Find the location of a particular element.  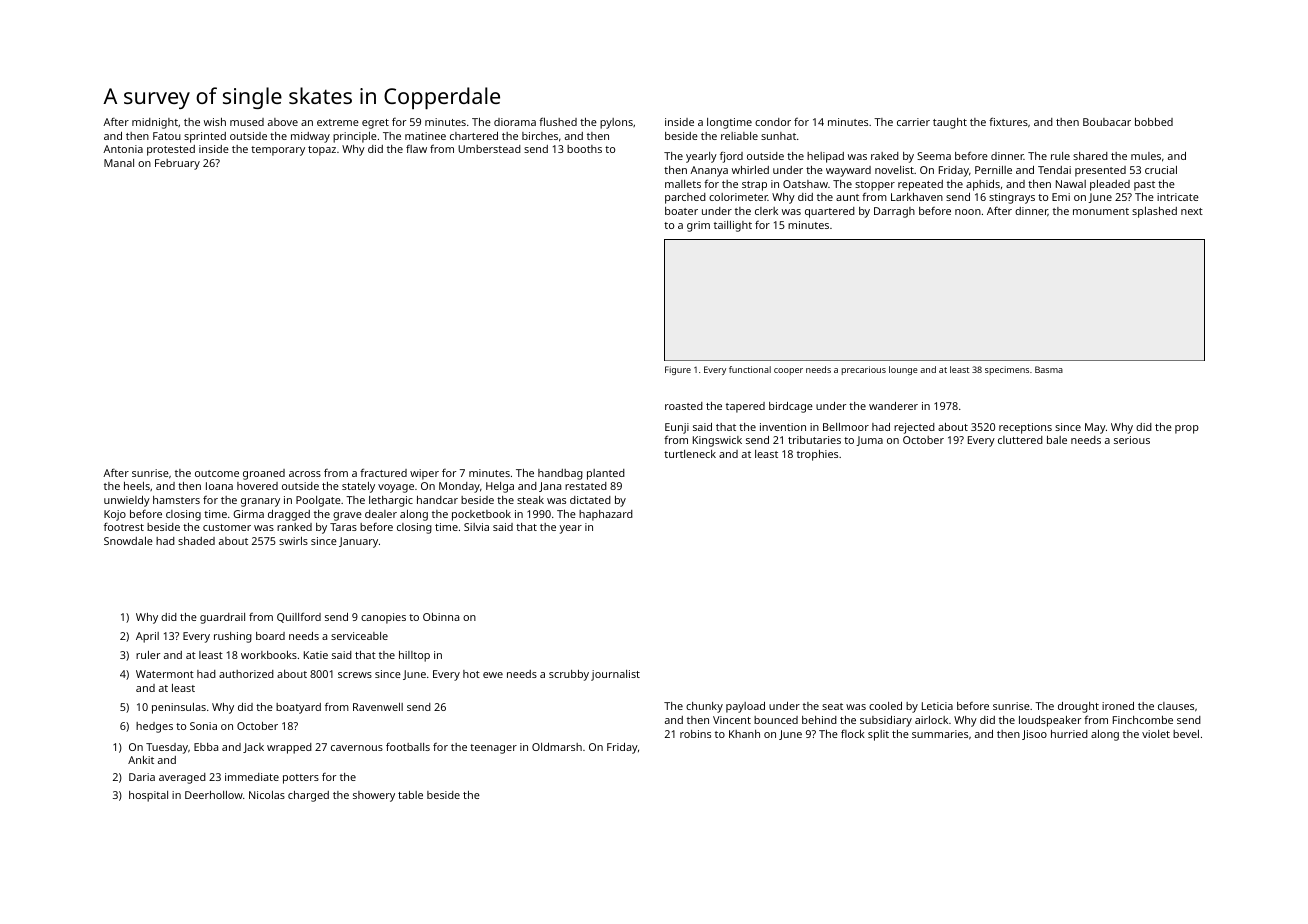

fractured is located at coordinates (383, 472).
